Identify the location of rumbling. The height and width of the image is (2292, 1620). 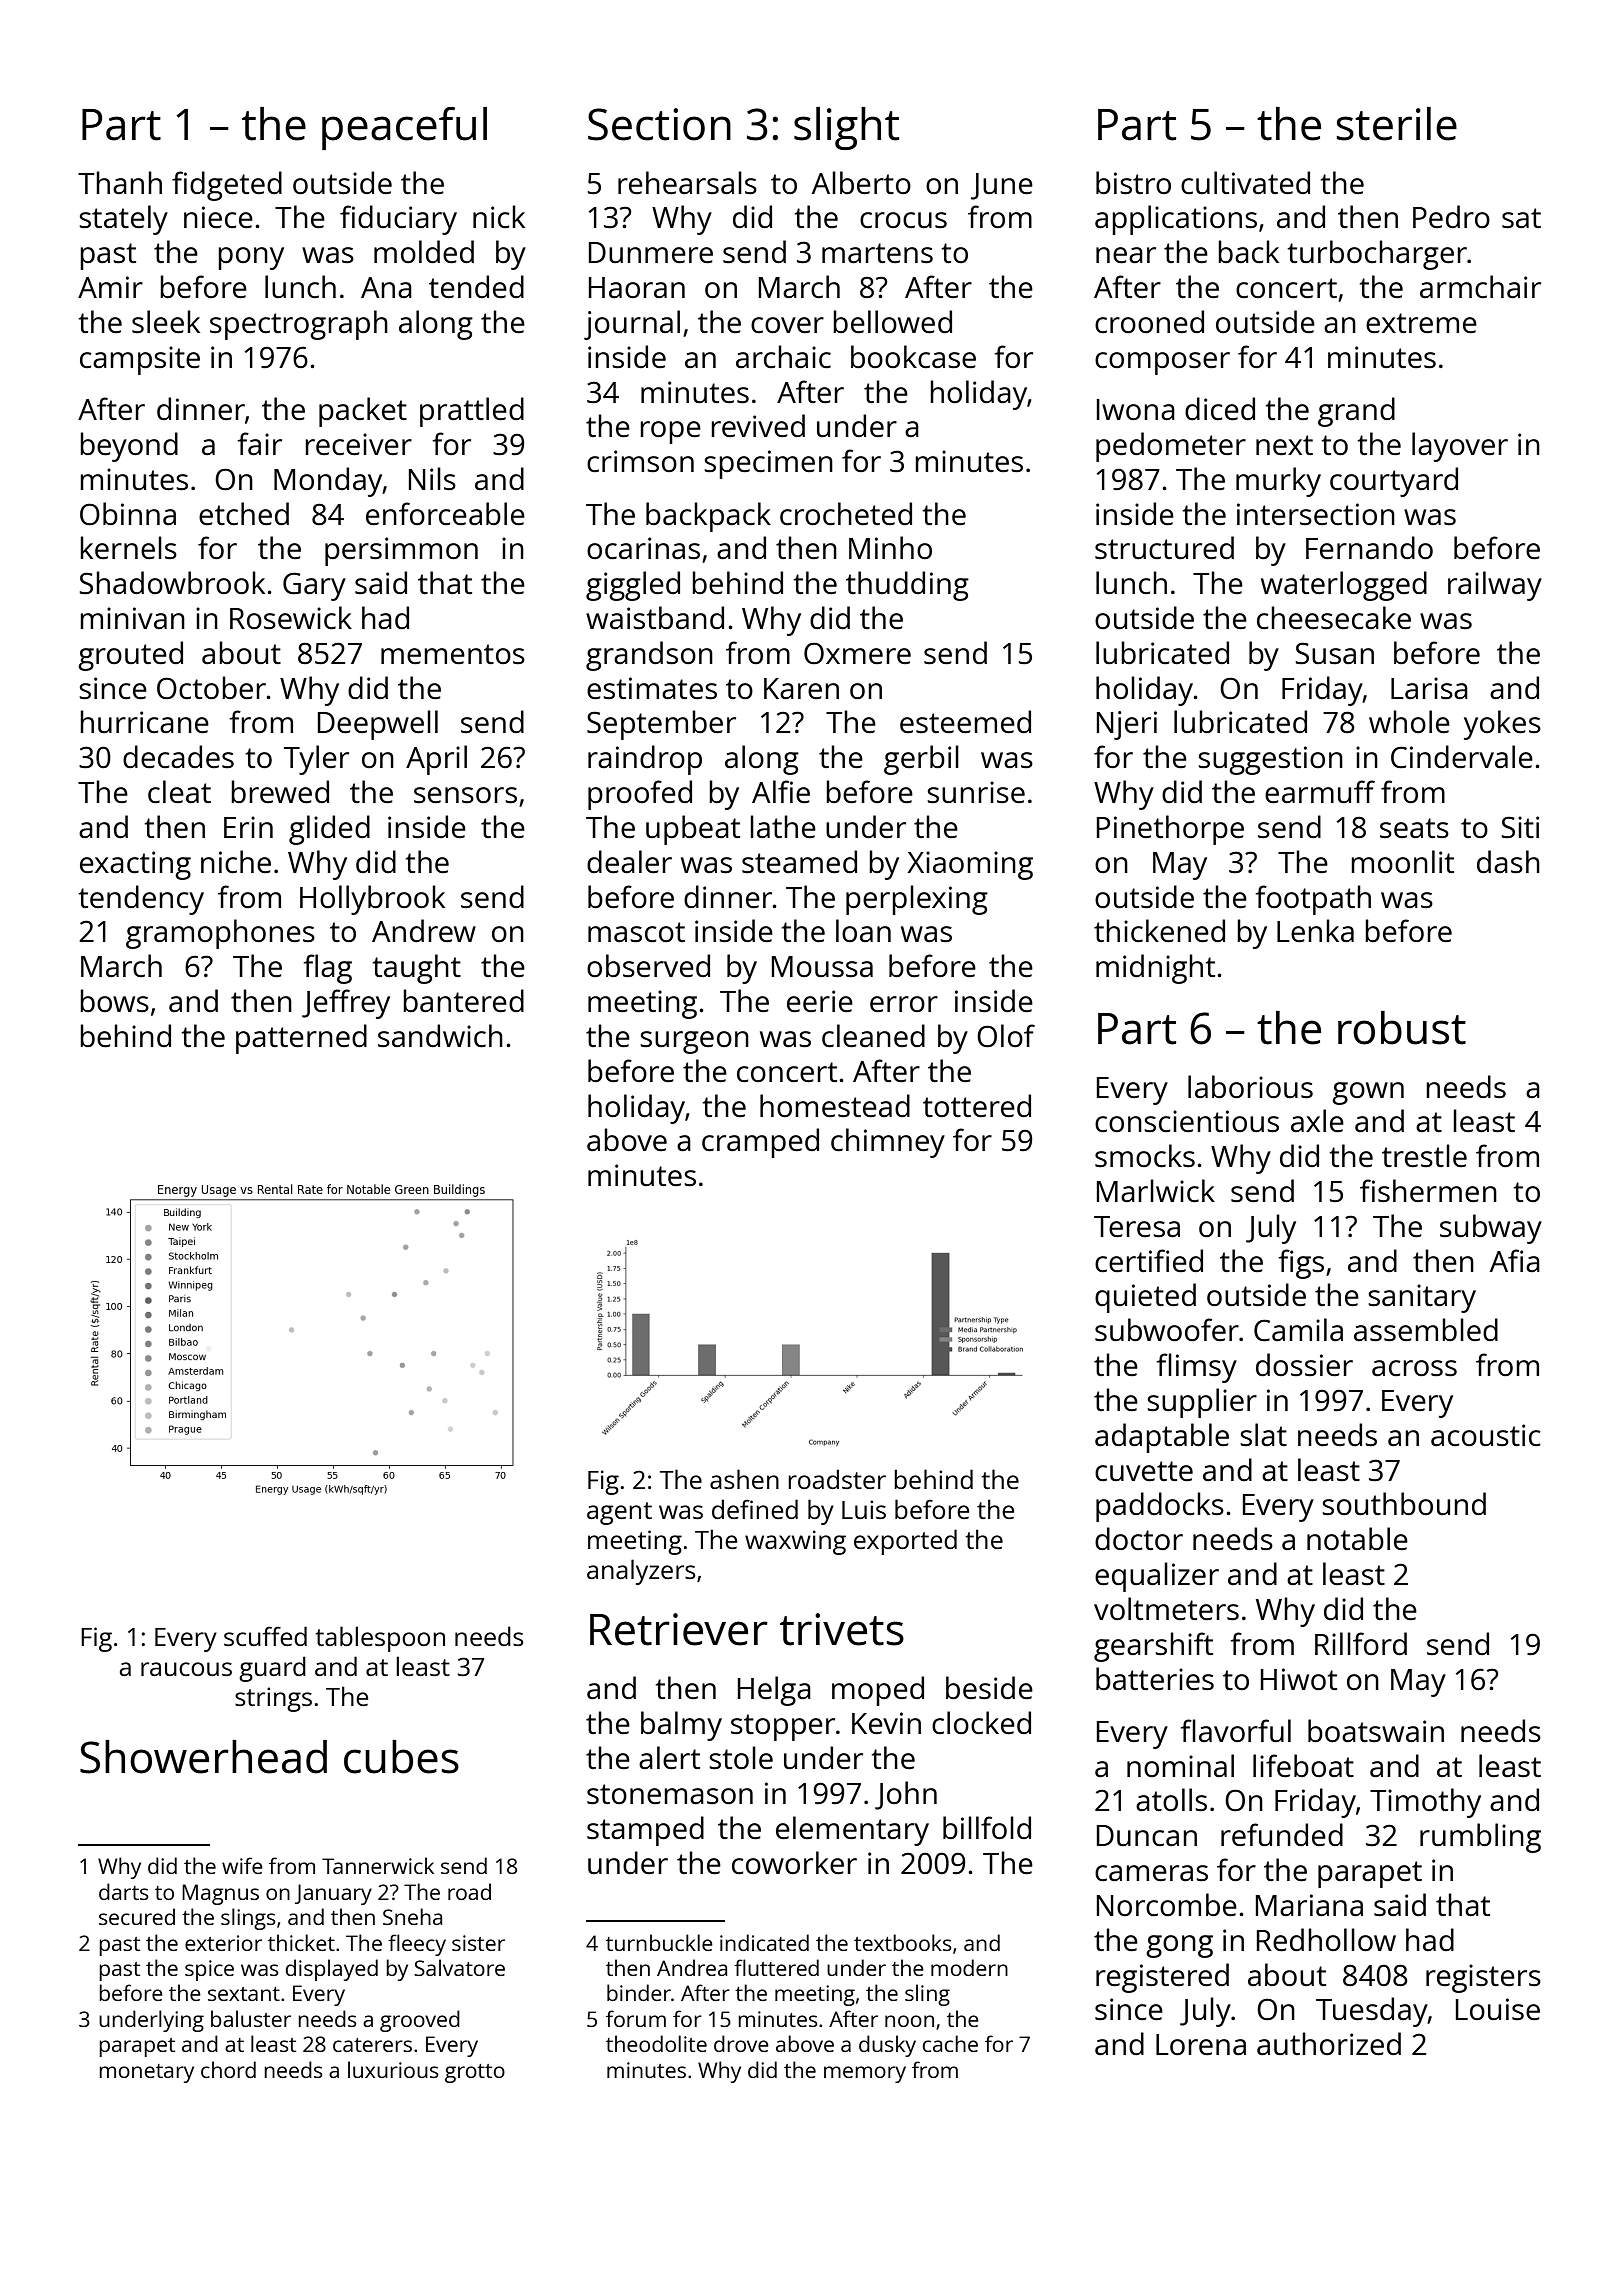
(1480, 1838).
